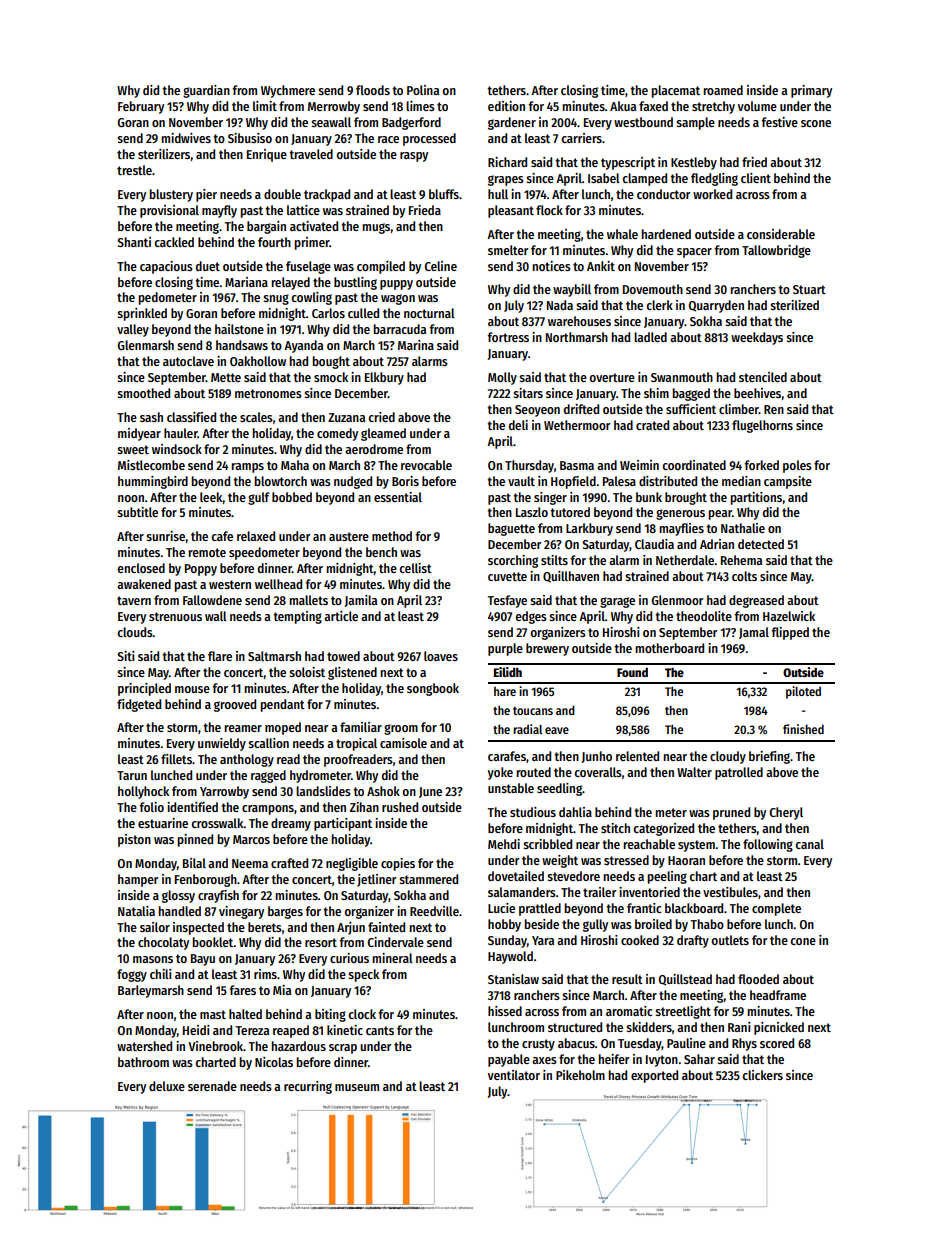 The height and width of the page is (1233, 952). Describe the element at coordinates (506, 106) in the page. I see `edition` at that location.
